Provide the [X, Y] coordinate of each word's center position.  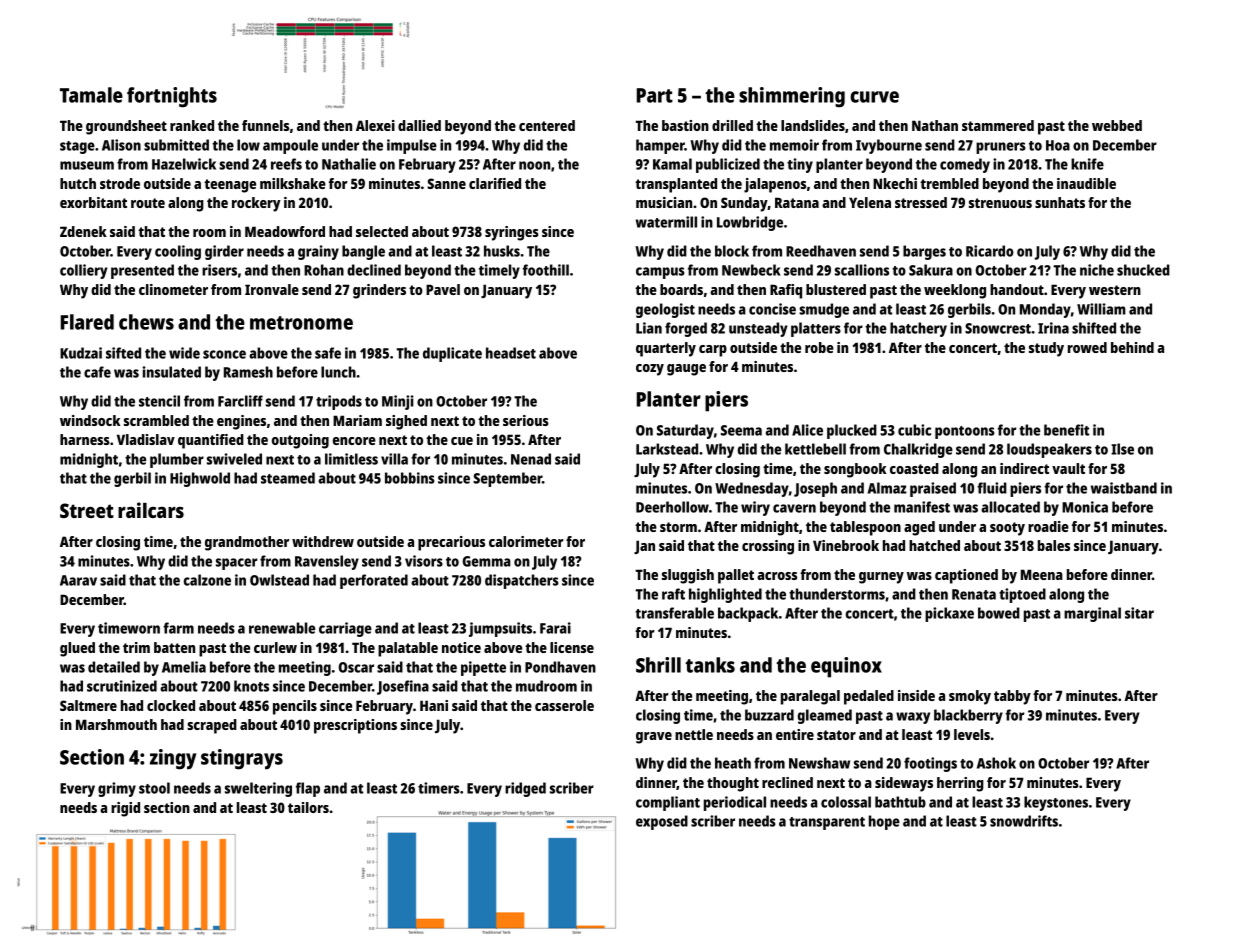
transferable [674, 613]
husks [502, 251]
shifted [1094, 328]
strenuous [1000, 203]
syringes [512, 233]
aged [919, 528]
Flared [87, 322]
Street [87, 510]
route [148, 203]
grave [654, 738]
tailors [308, 807]
